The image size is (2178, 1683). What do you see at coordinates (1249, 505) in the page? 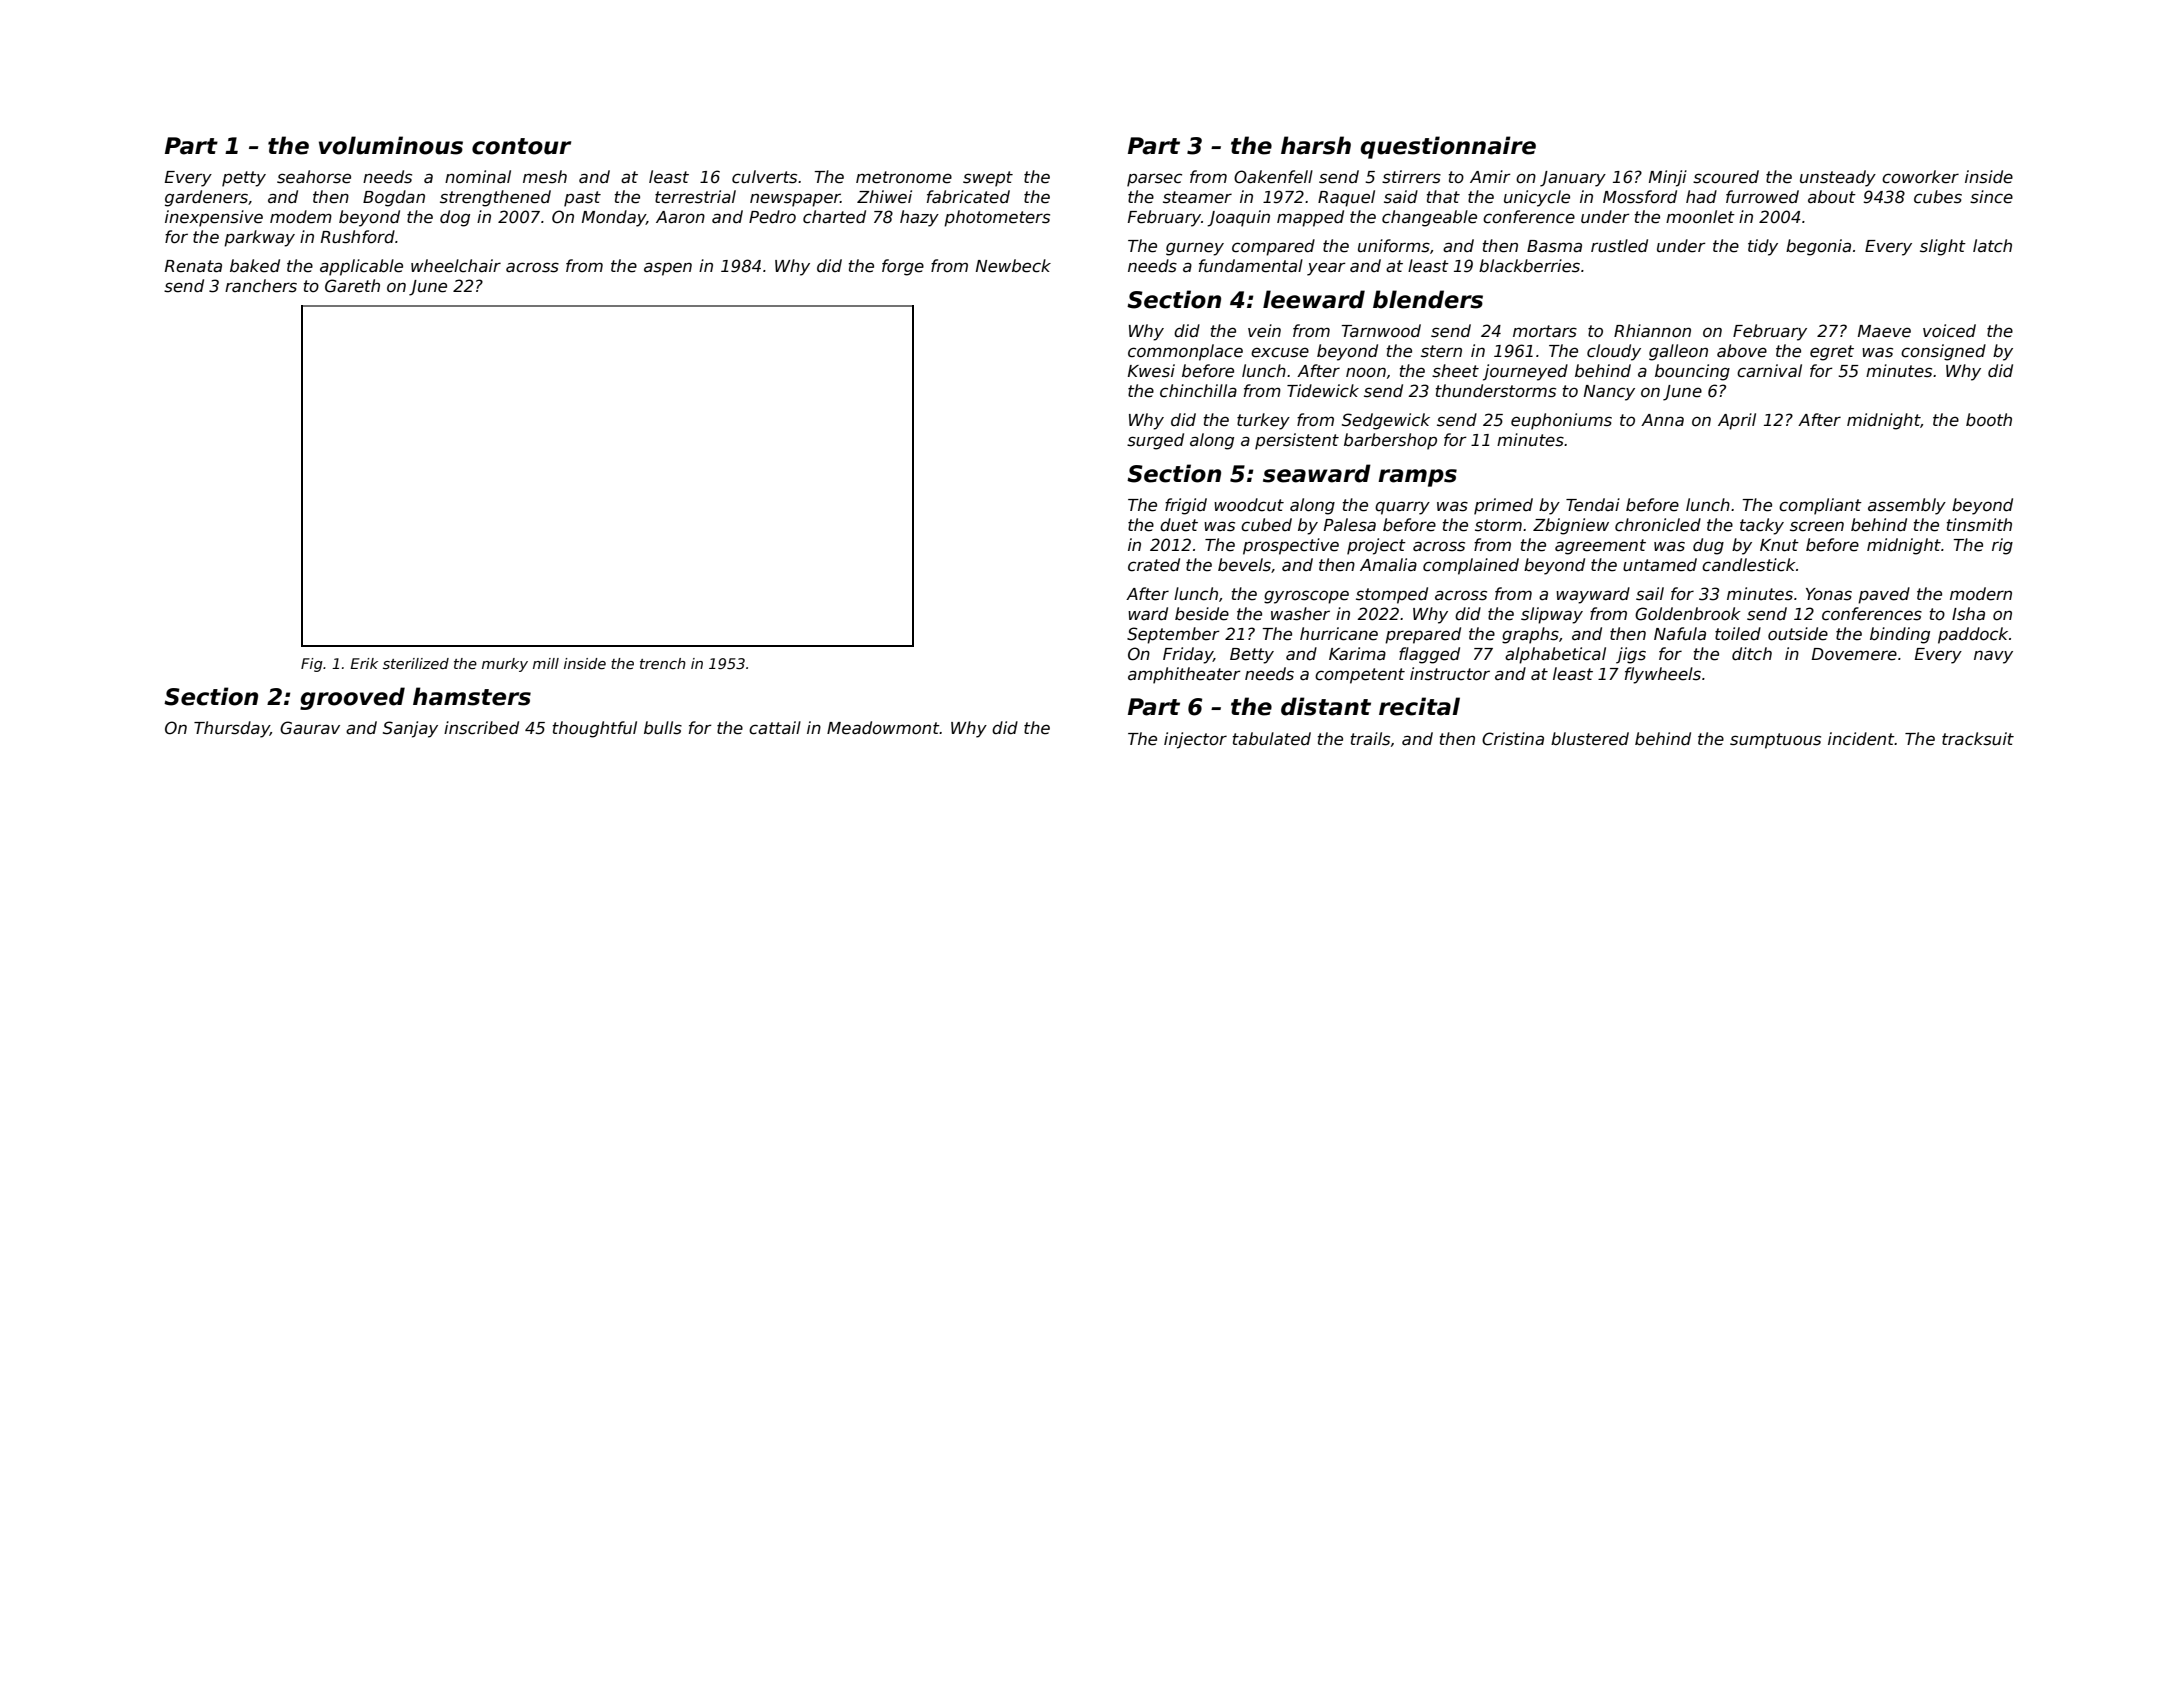
I see `woodcut` at bounding box center [1249, 505].
